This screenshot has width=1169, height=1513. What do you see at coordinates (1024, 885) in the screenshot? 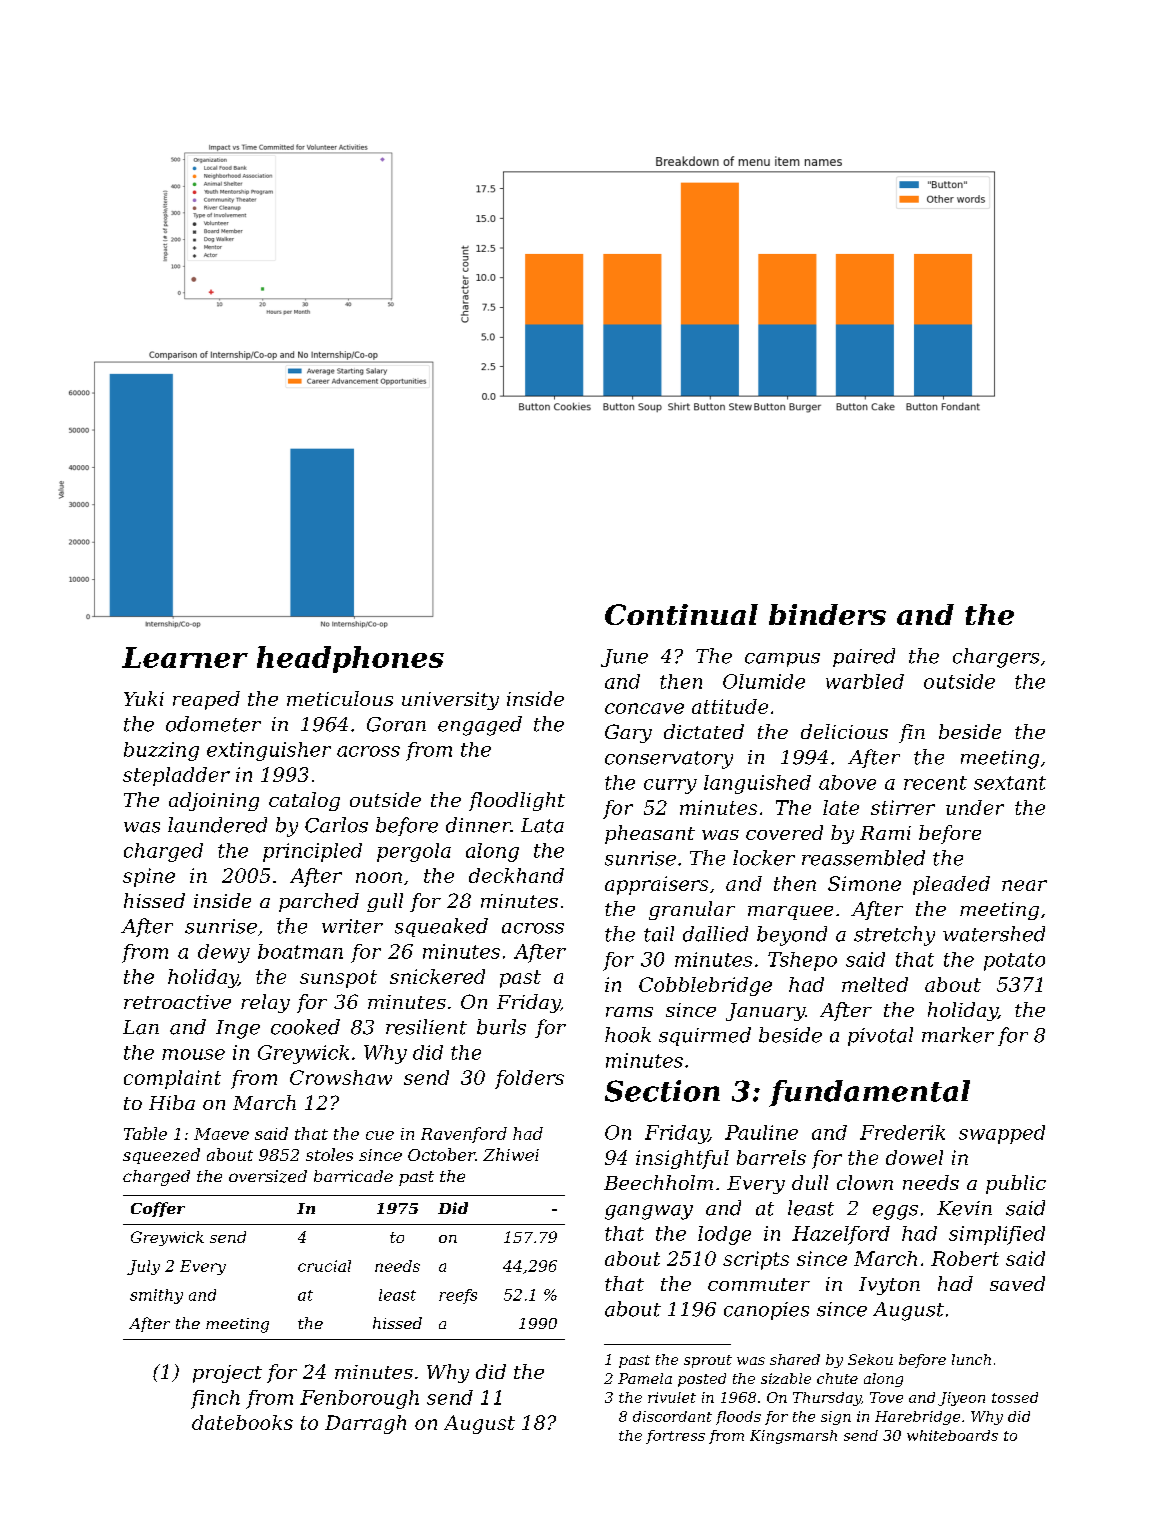
I see `near` at bounding box center [1024, 885].
